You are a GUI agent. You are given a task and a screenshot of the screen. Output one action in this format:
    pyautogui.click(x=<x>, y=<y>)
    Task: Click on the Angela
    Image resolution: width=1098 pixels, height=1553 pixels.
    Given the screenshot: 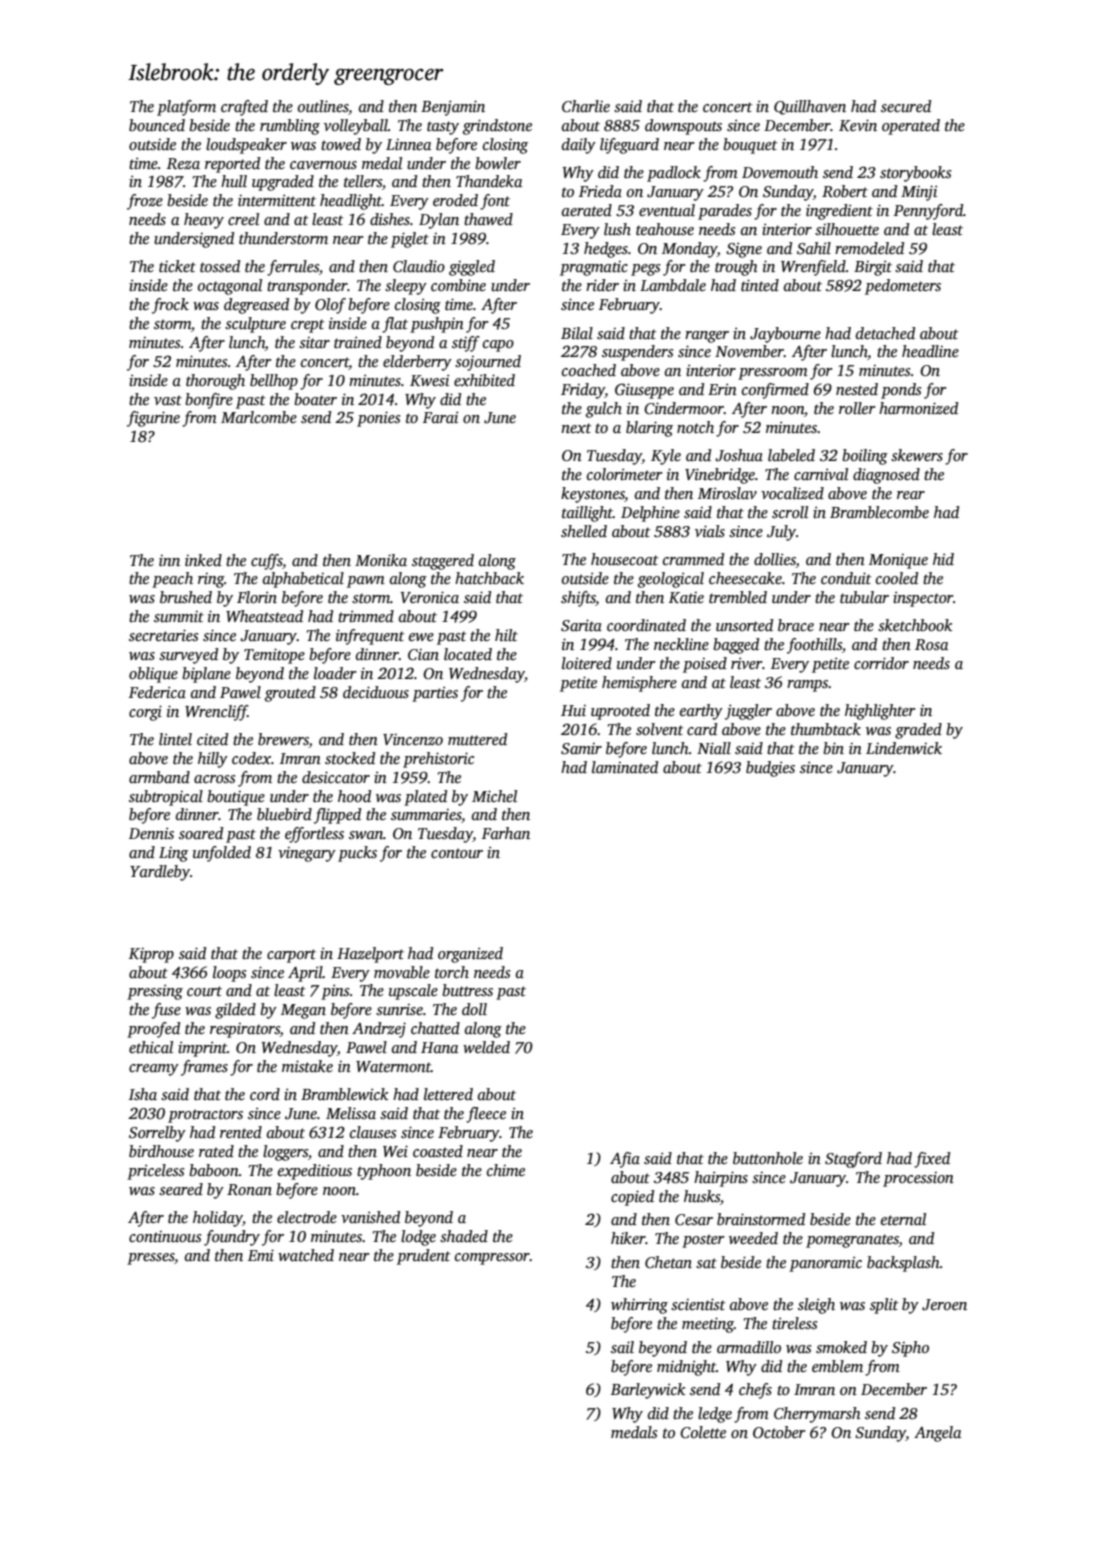 What is the action you would take?
    pyautogui.click(x=937, y=1434)
